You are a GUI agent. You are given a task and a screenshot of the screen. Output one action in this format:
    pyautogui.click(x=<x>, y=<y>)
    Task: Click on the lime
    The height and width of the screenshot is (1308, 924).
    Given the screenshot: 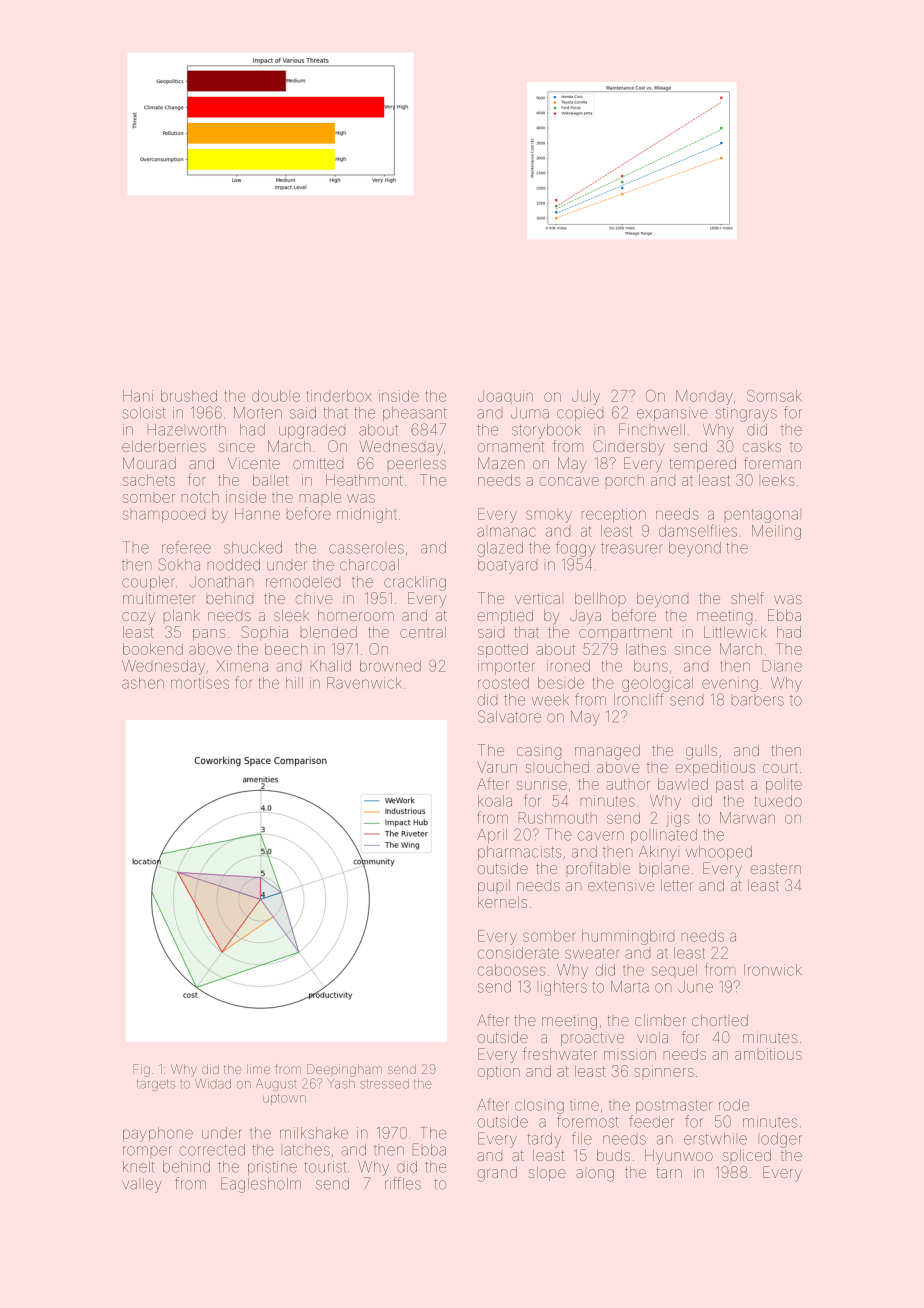 What is the action you would take?
    pyautogui.click(x=258, y=1069)
